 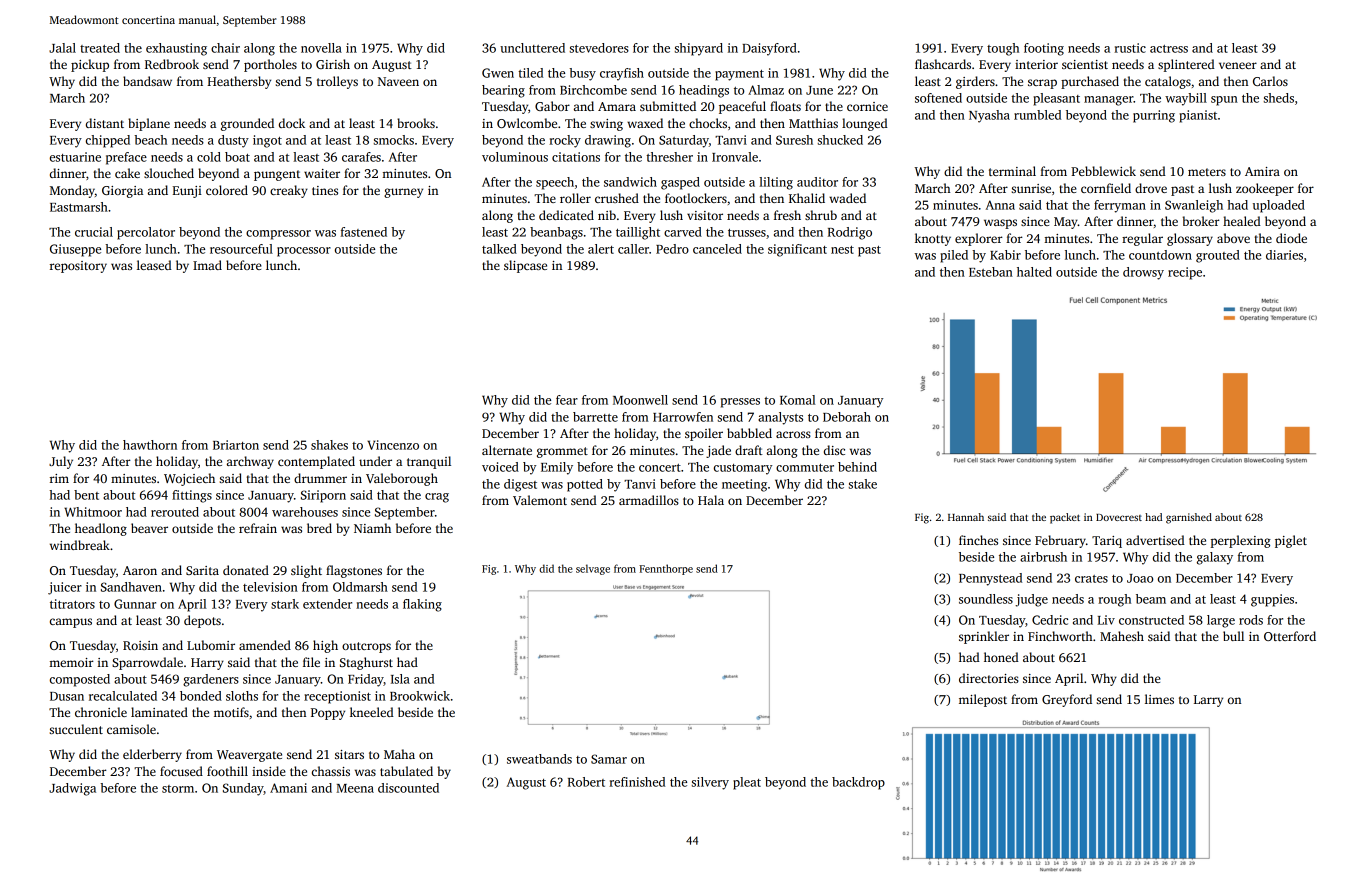 What do you see at coordinates (62, 48) in the screenshot?
I see `Jalal` at bounding box center [62, 48].
